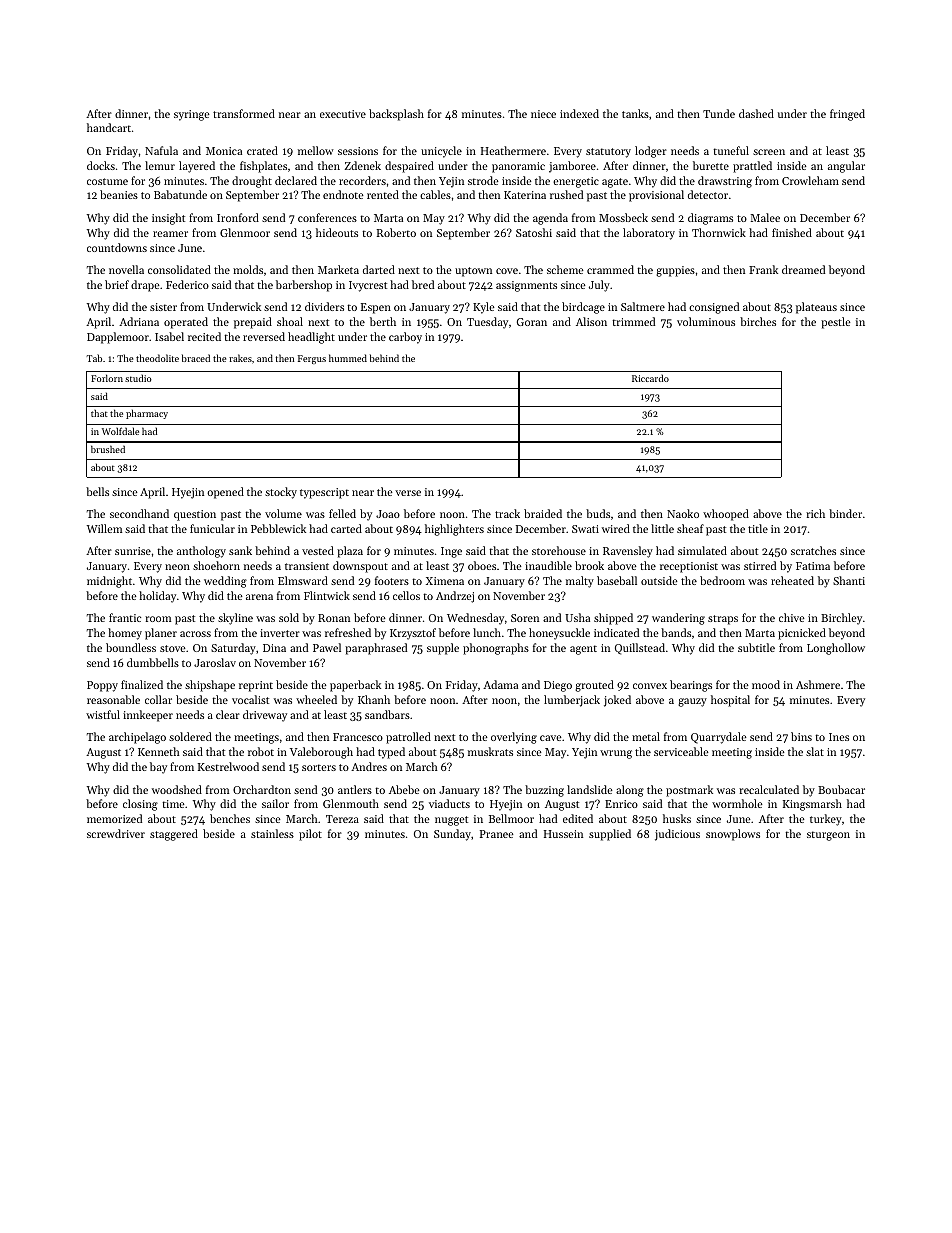 The height and width of the screenshot is (1233, 952). I want to click on unicycle, so click(441, 152).
